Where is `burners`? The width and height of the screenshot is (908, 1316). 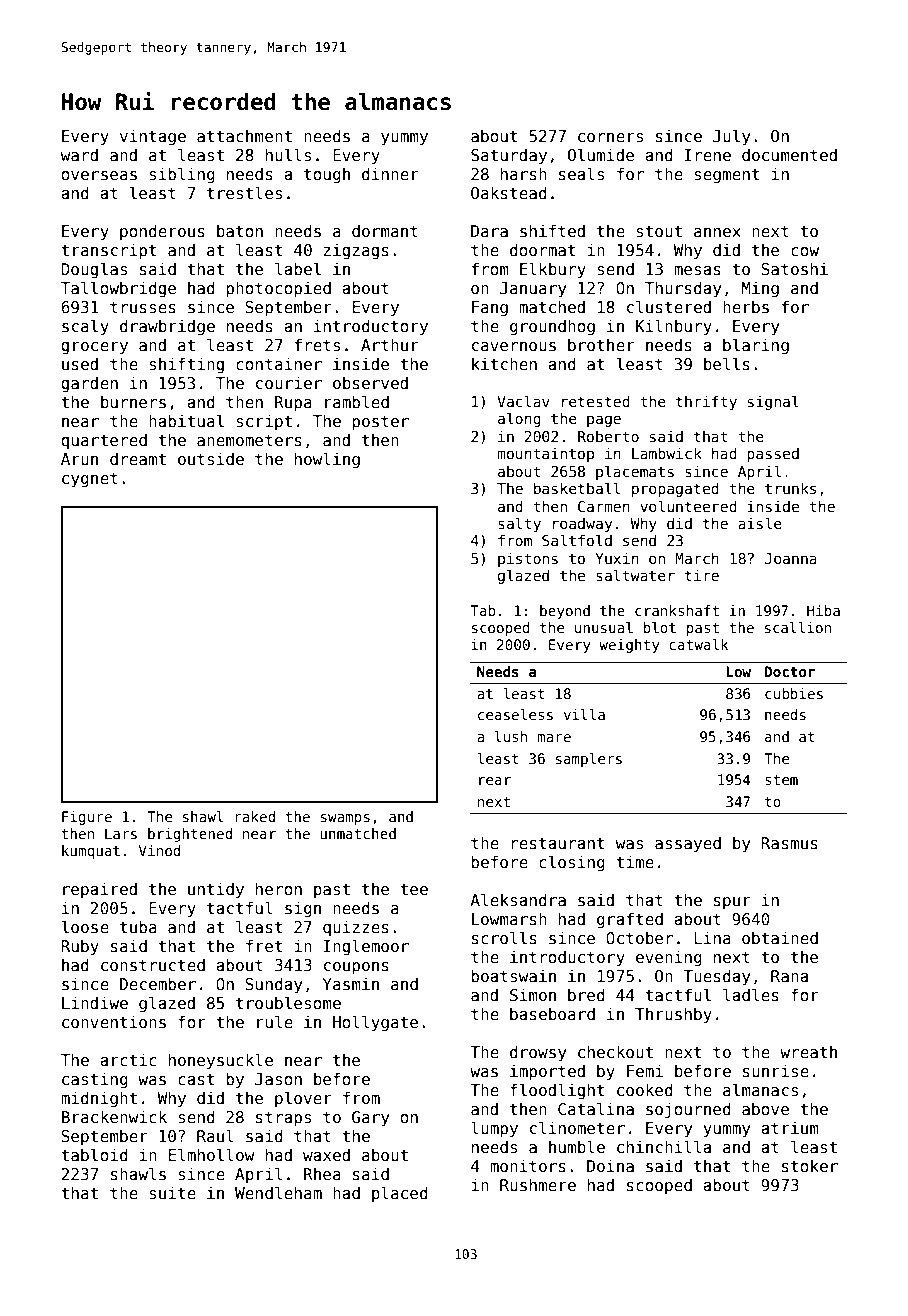
burners is located at coordinates (133, 402).
